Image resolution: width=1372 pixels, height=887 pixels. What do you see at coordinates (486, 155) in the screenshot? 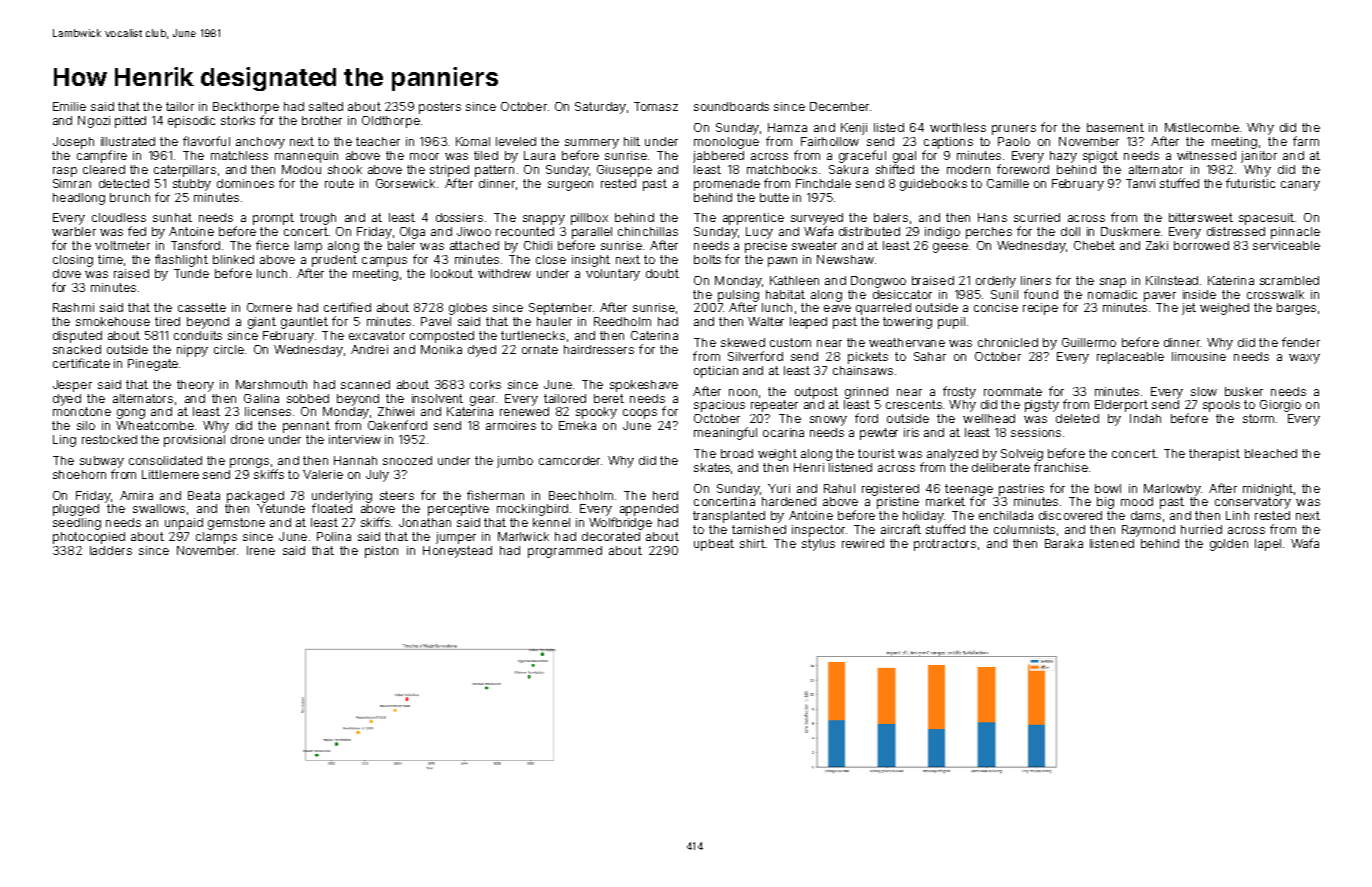
I see `tiled` at bounding box center [486, 155].
